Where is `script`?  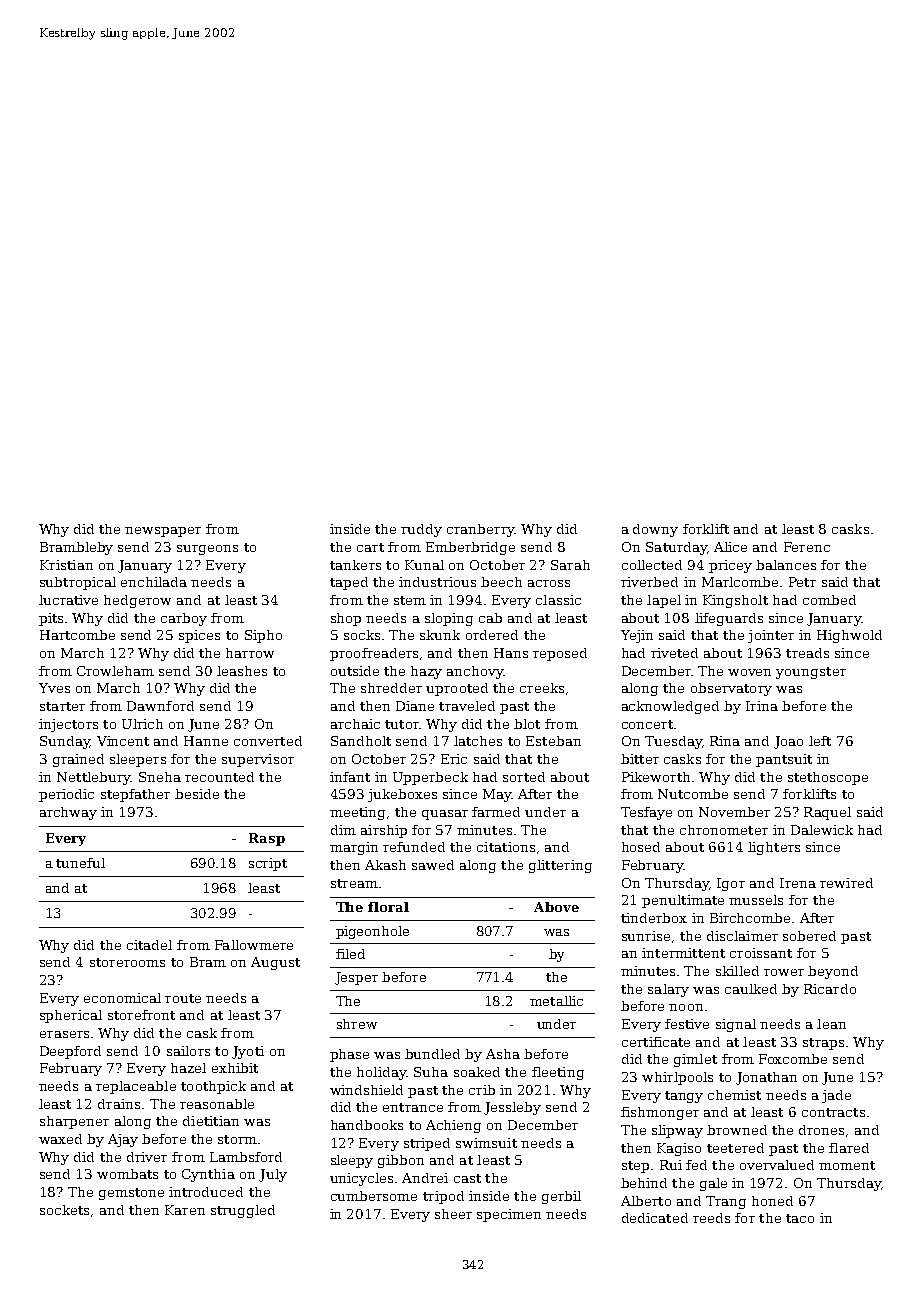 script is located at coordinates (268, 864).
